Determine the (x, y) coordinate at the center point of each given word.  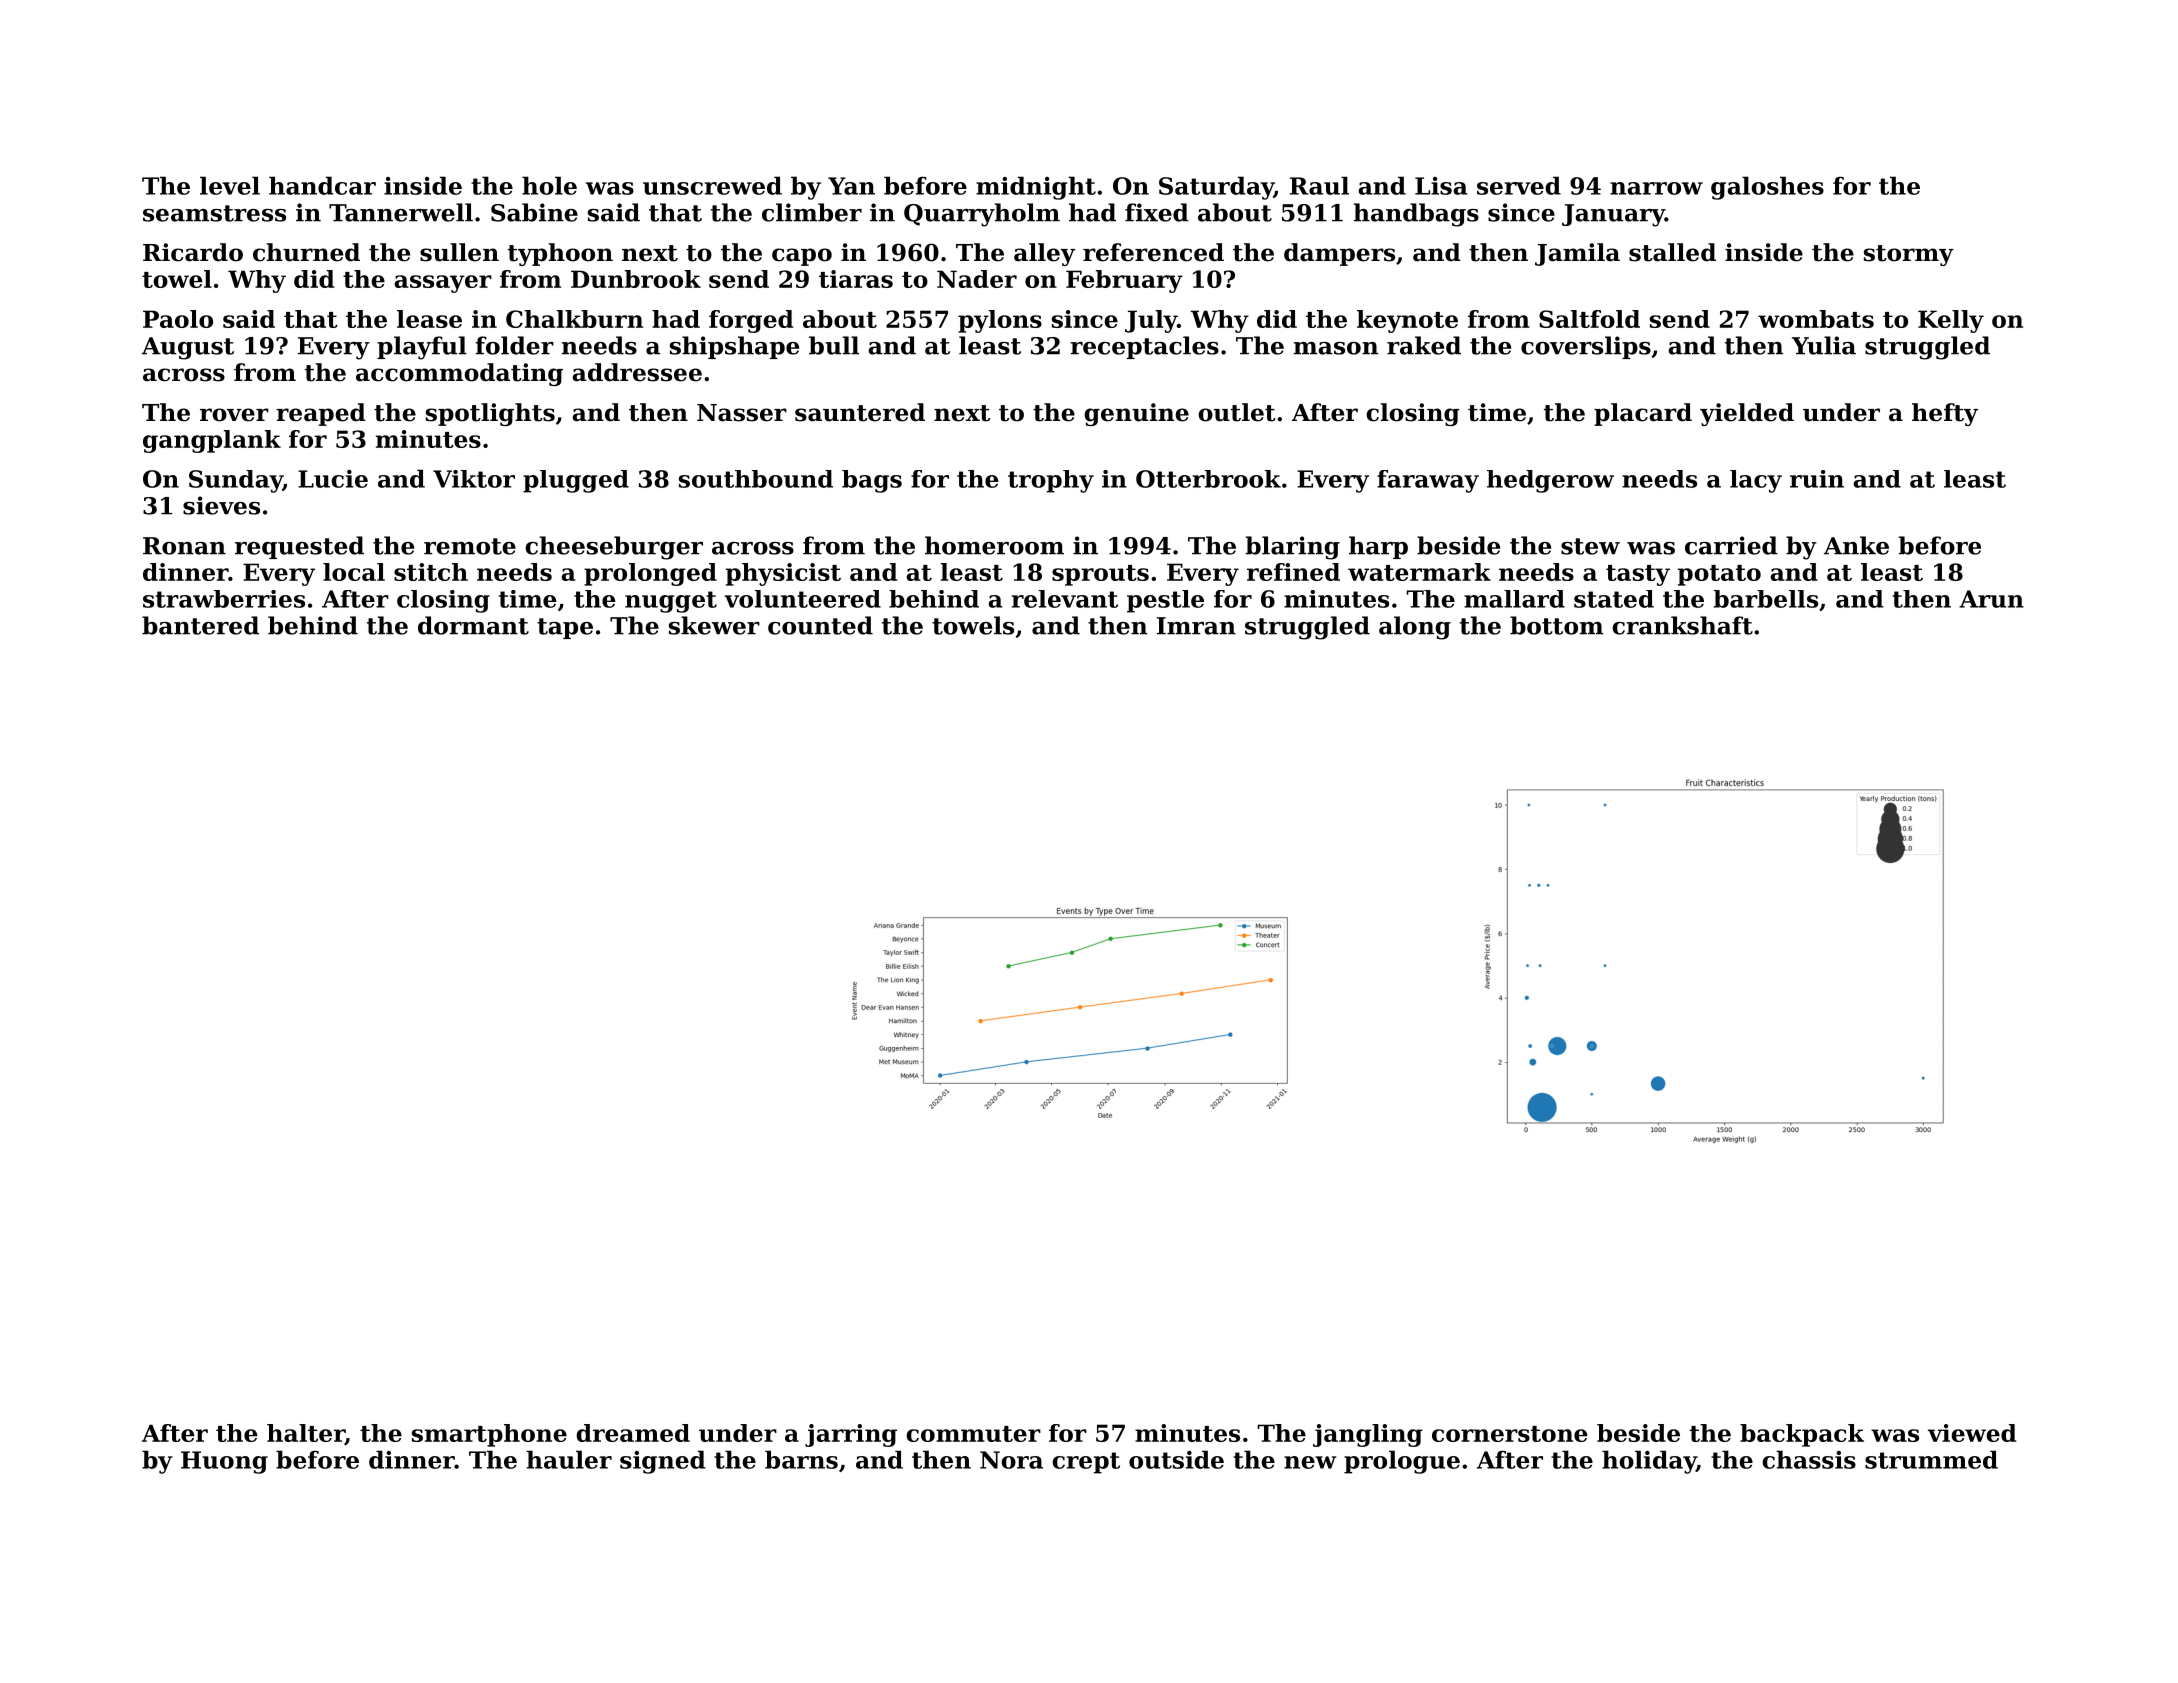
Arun (1991, 599)
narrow (1656, 188)
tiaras (856, 279)
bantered (200, 625)
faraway (1428, 481)
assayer (443, 284)
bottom (1556, 625)
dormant (473, 625)
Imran (1196, 626)
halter (306, 1434)
